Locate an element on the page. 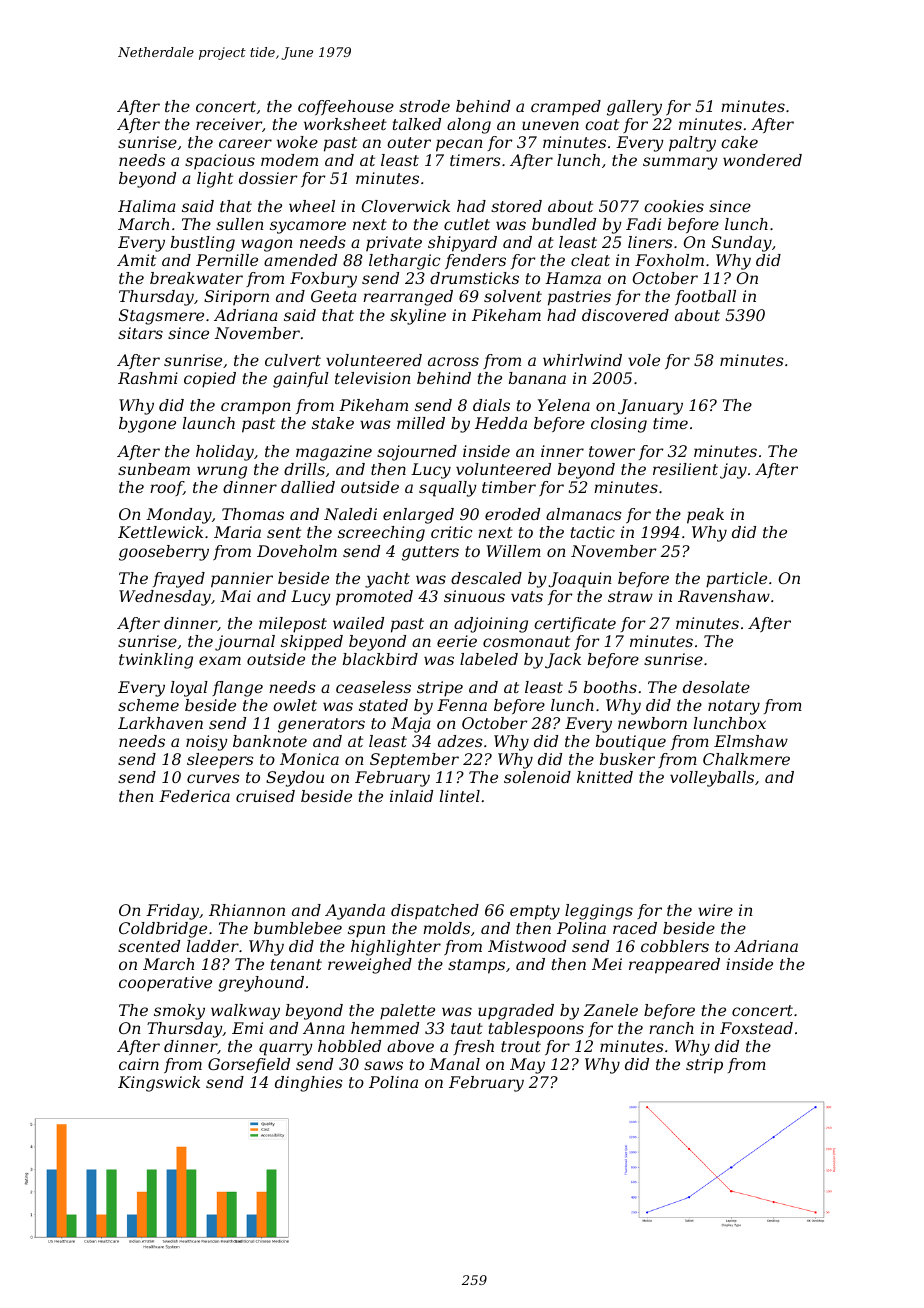 This page has width=924, height=1308. Pernille is located at coordinates (227, 260).
